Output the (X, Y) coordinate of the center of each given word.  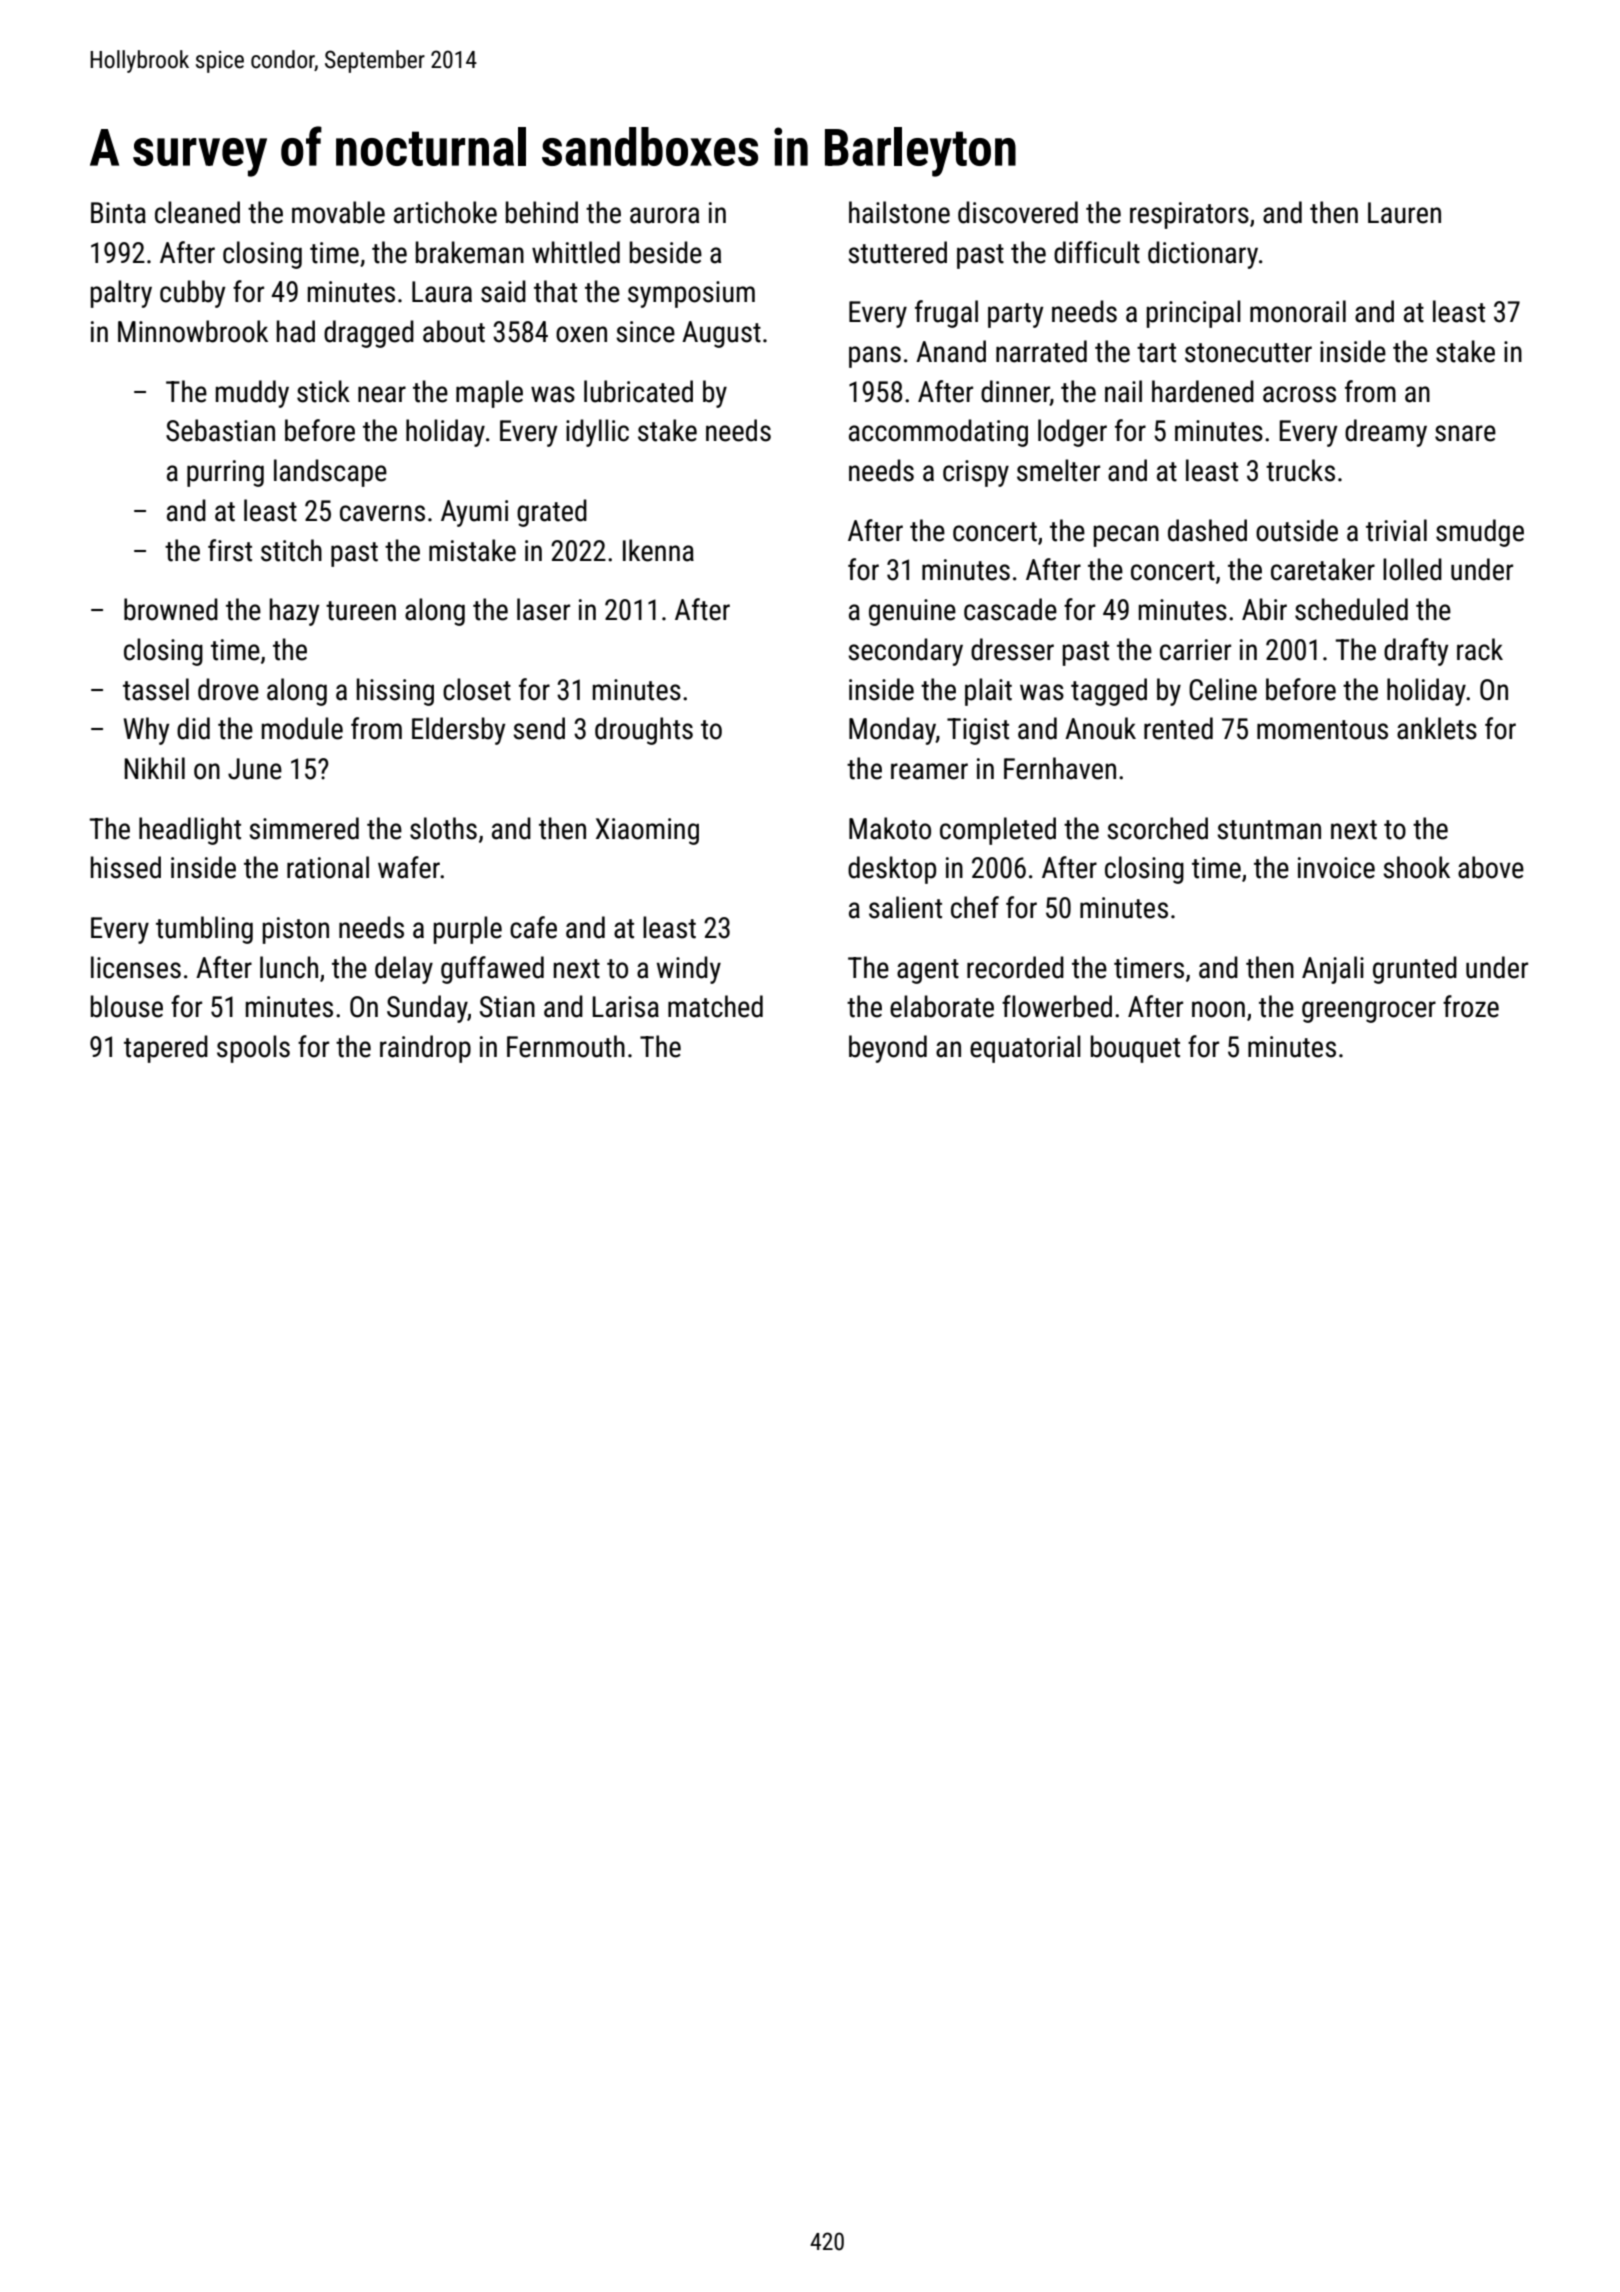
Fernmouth (566, 1046)
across (1299, 394)
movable (338, 212)
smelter (1058, 470)
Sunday (427, 1009)
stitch (291, 550)
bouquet (1135, 1049)
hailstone (899, 212)
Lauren (1404, 213)
